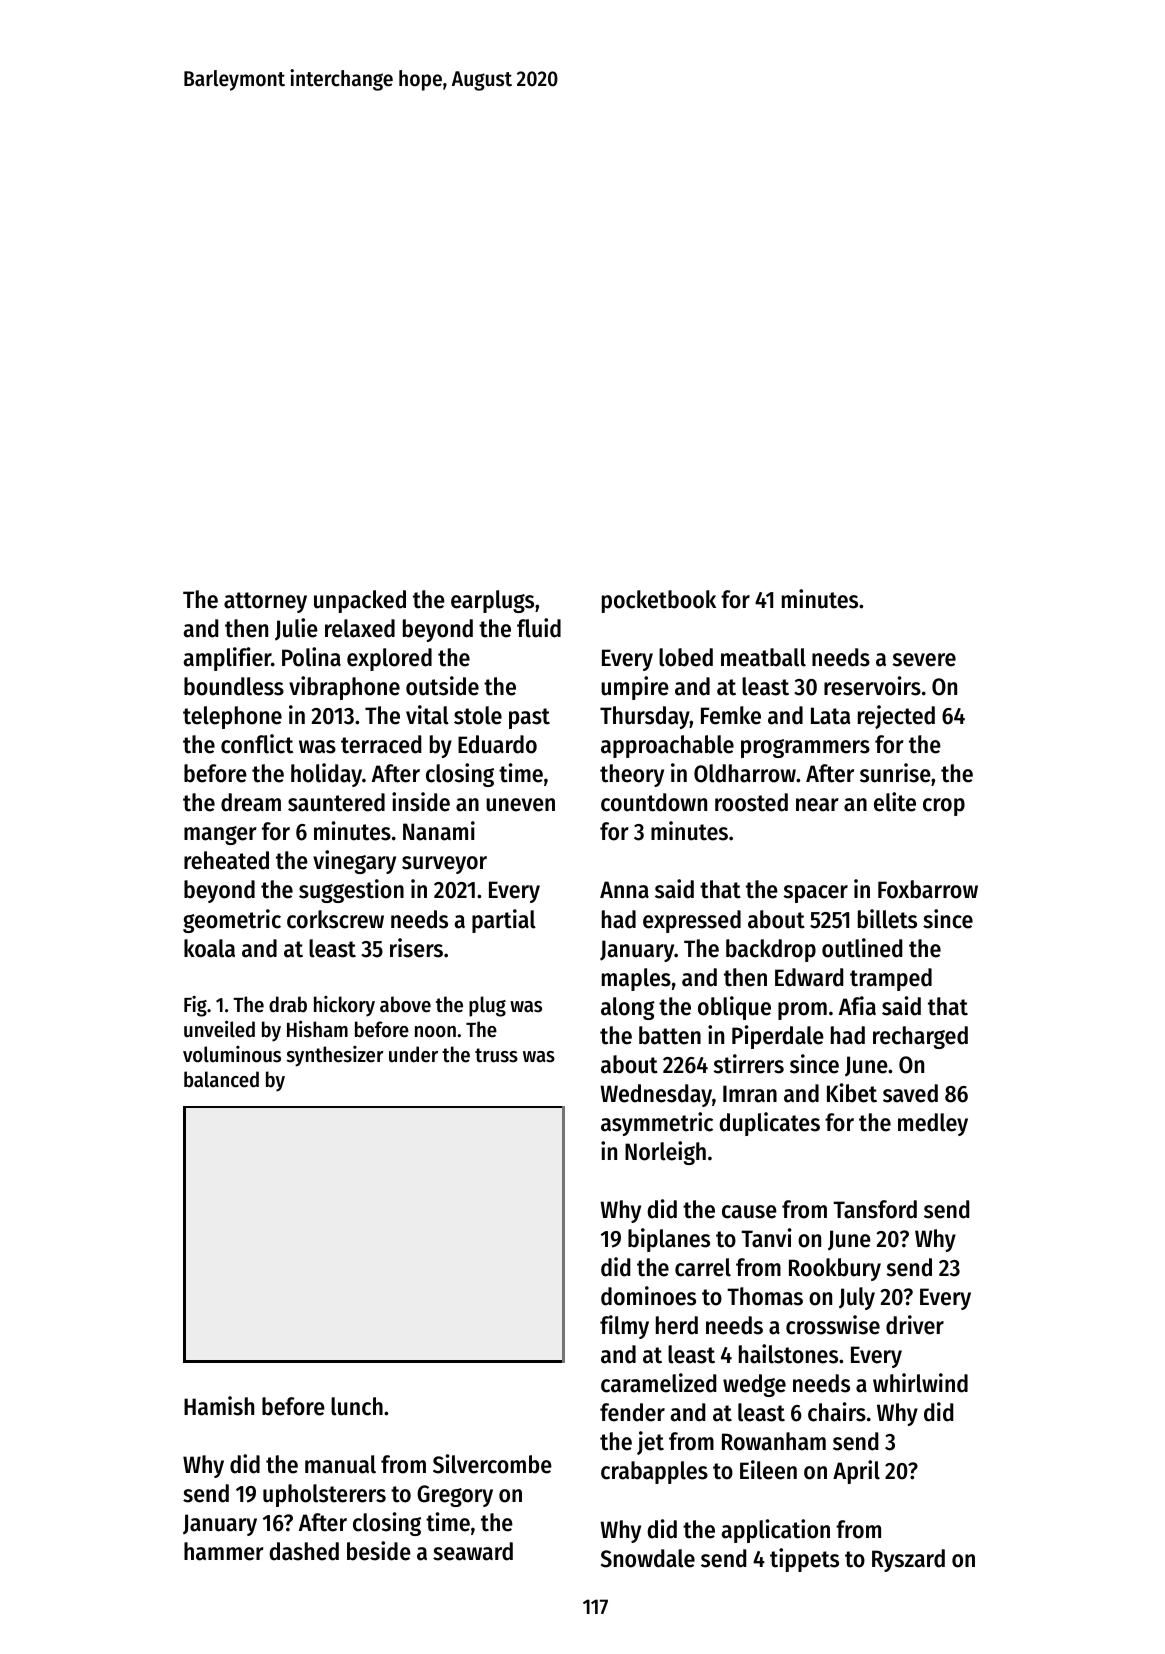 This screenshot has height=1654, width=1165. I want to click on April, so click(856, 1472).
